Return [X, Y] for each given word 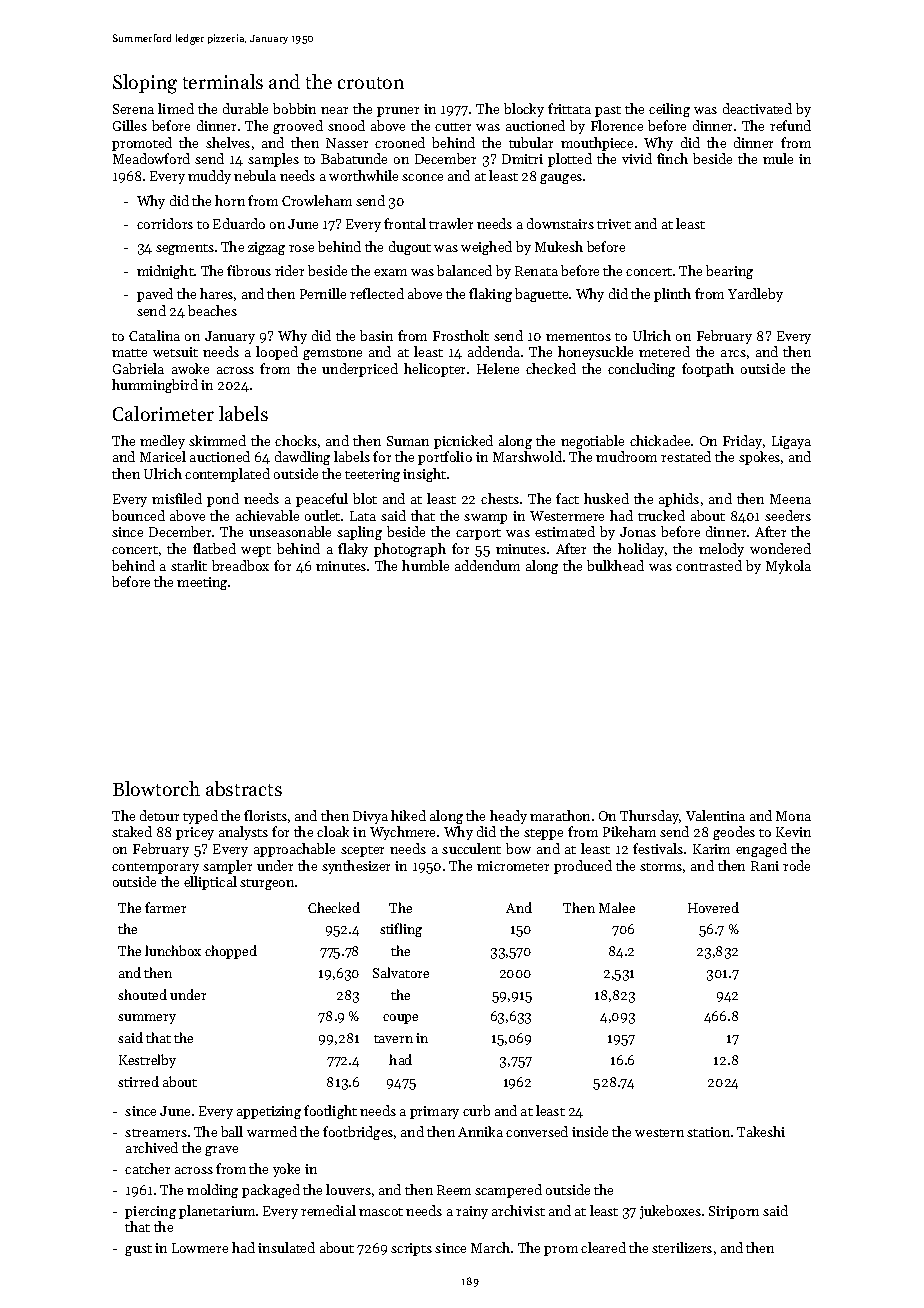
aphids [679, 500]
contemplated [227, 475]
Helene [498, 368]
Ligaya [791, 442]
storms [661, 867]
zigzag [266, 248]
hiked [408, 815]
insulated [286, 1247]
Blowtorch [156, 788]
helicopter [434, 370]
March [490, 1247]
